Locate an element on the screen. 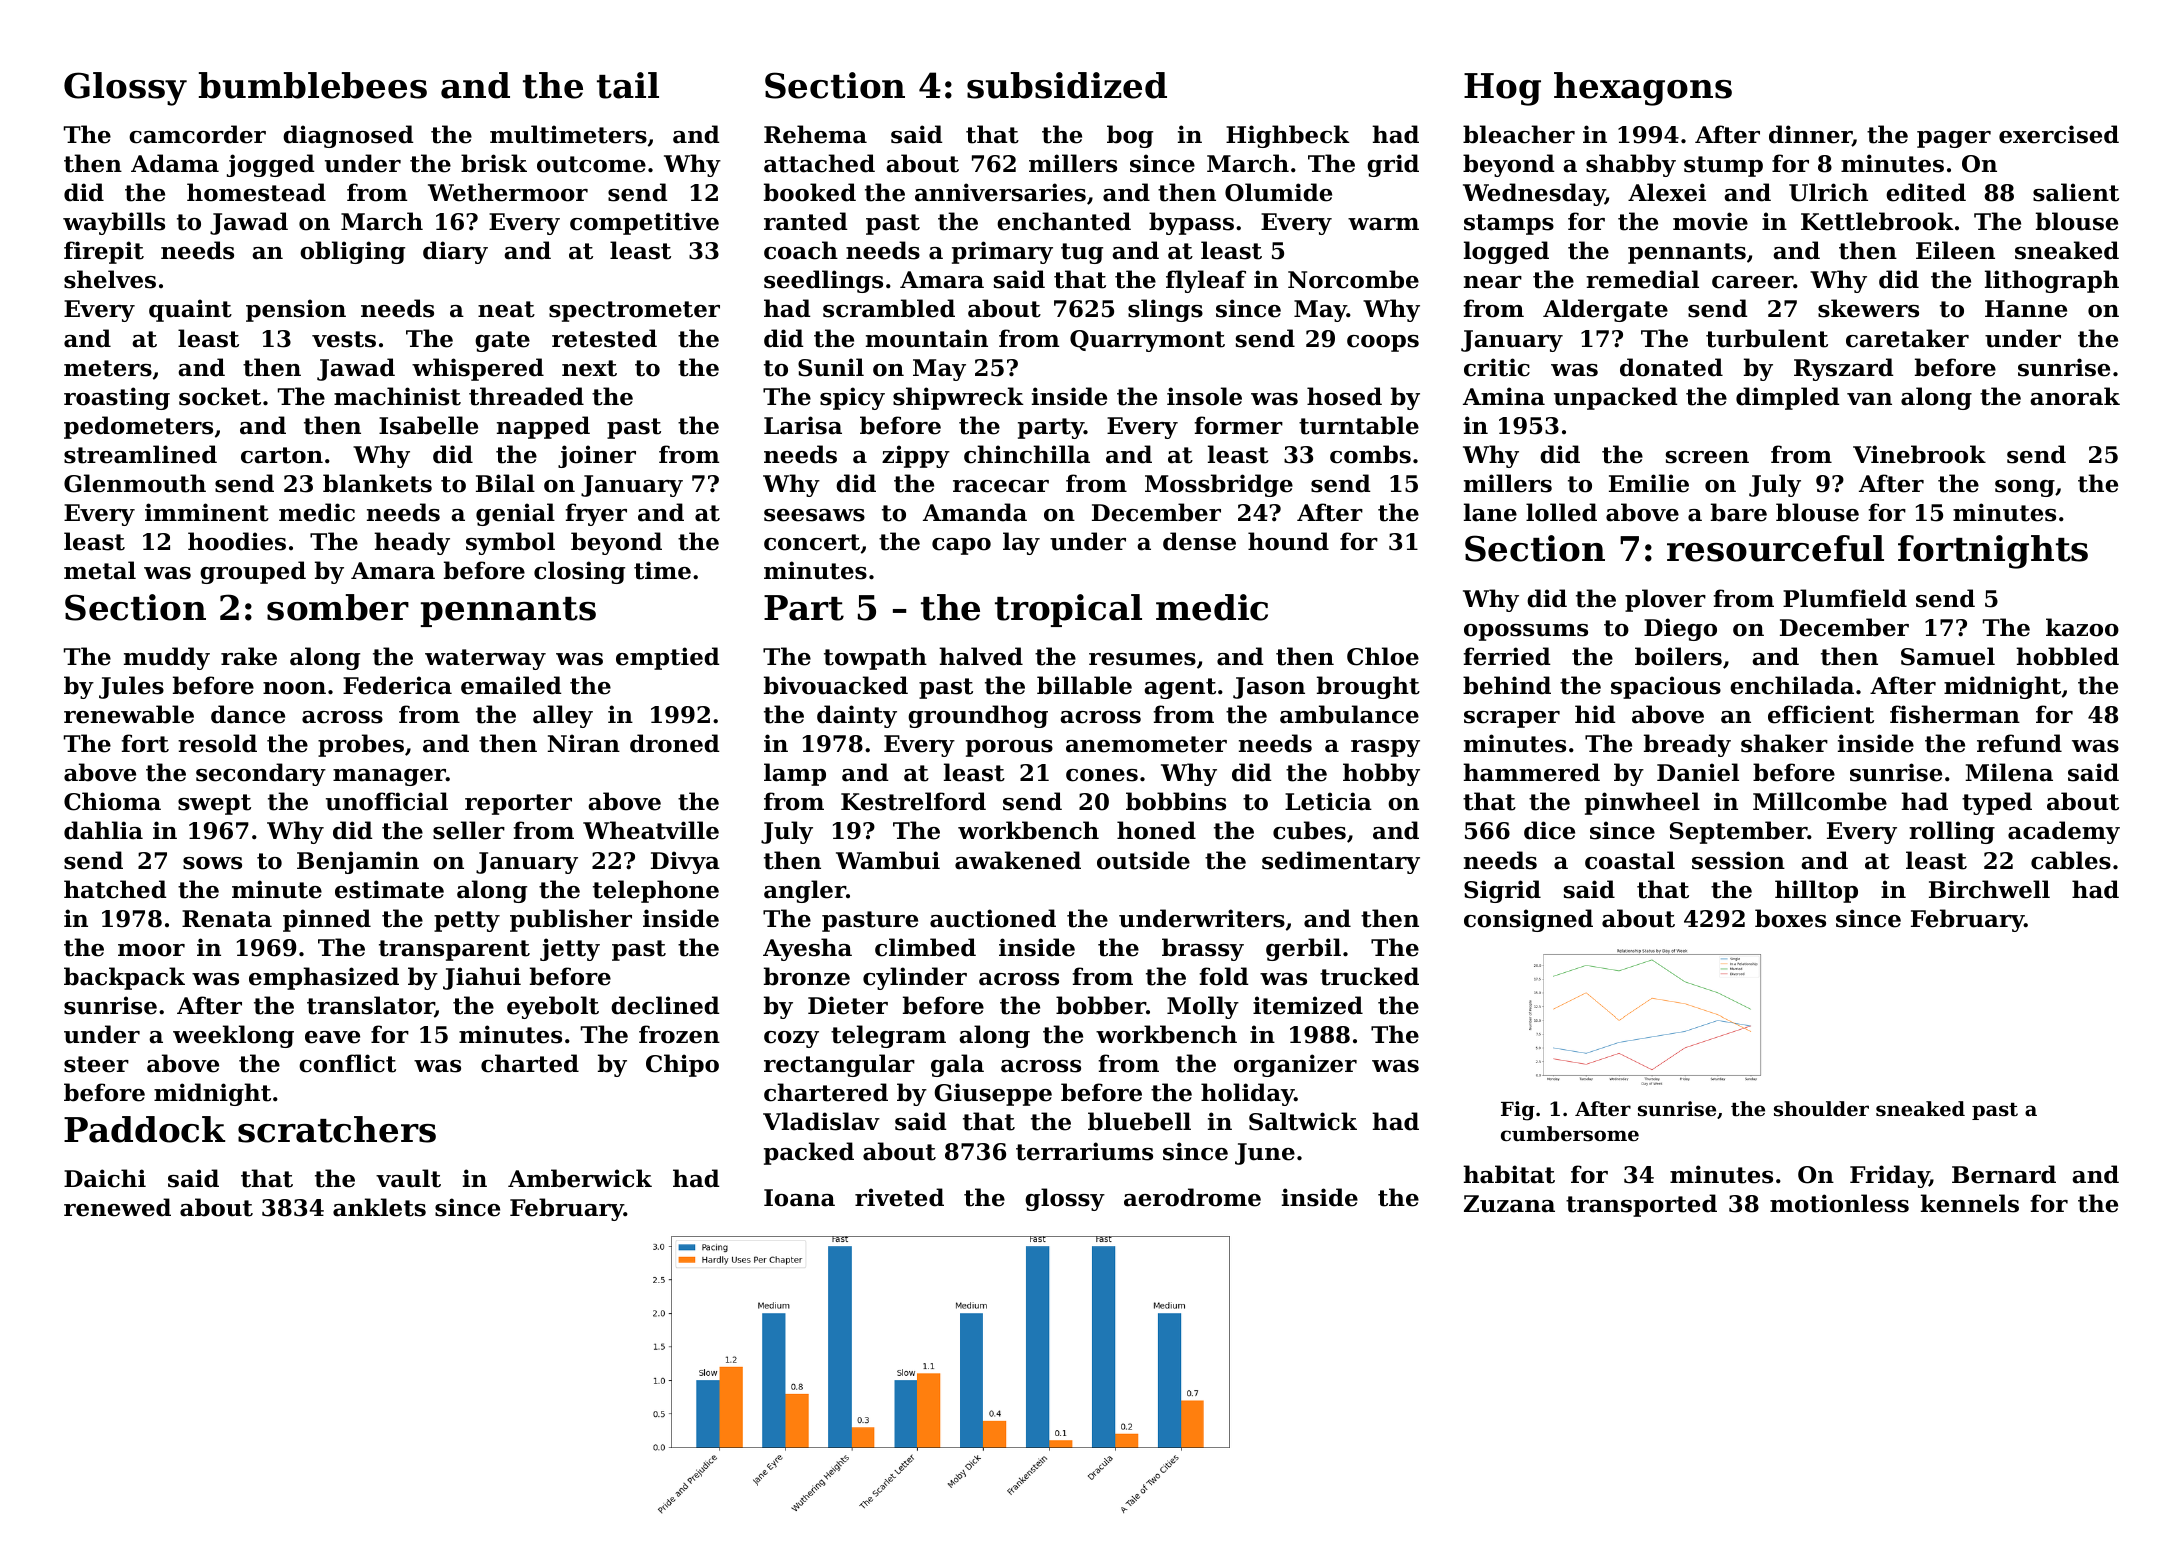 This screenshot has height=1543, width=2183. steer is located at coordinates (96, 1064).
